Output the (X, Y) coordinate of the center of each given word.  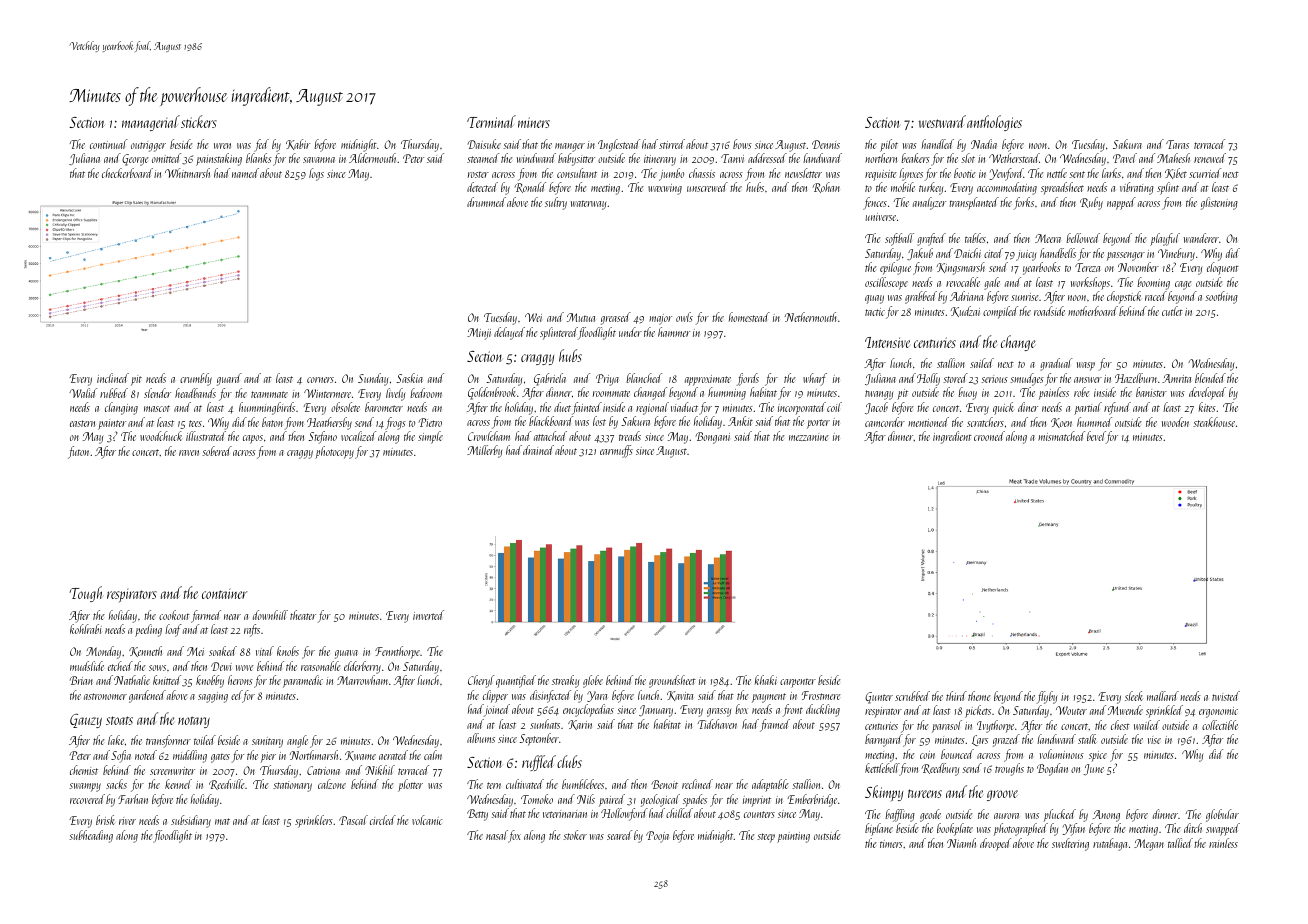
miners (534, 122)
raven (189, 453)
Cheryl (481, 681)
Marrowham (362, 680)
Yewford (1007, 174)
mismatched (1061, 436)
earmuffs (616, 451)
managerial (151, 123)
